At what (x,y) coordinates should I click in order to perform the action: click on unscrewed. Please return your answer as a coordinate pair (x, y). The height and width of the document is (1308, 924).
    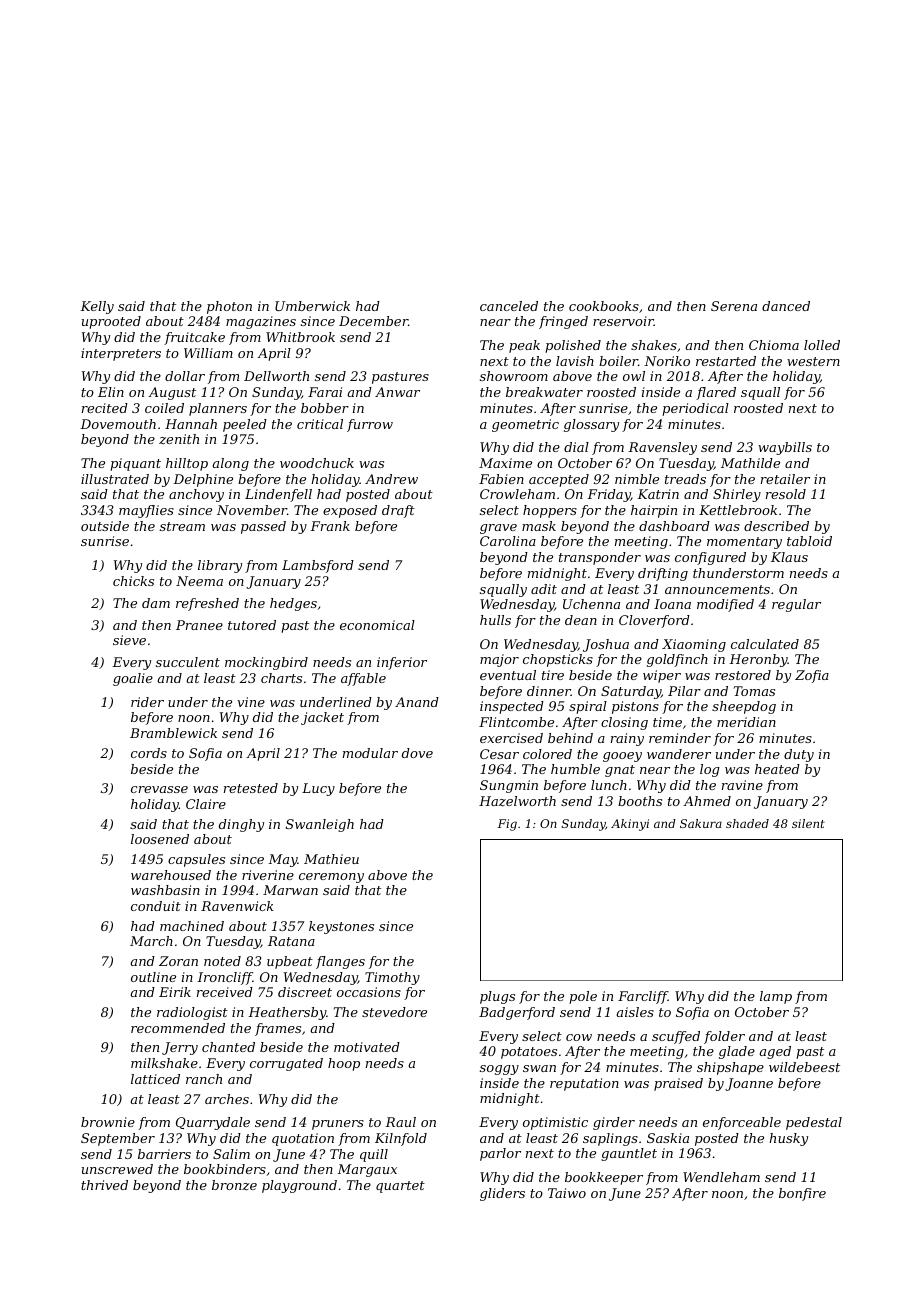
    Looking at the image, I should click on (117, 1169).
